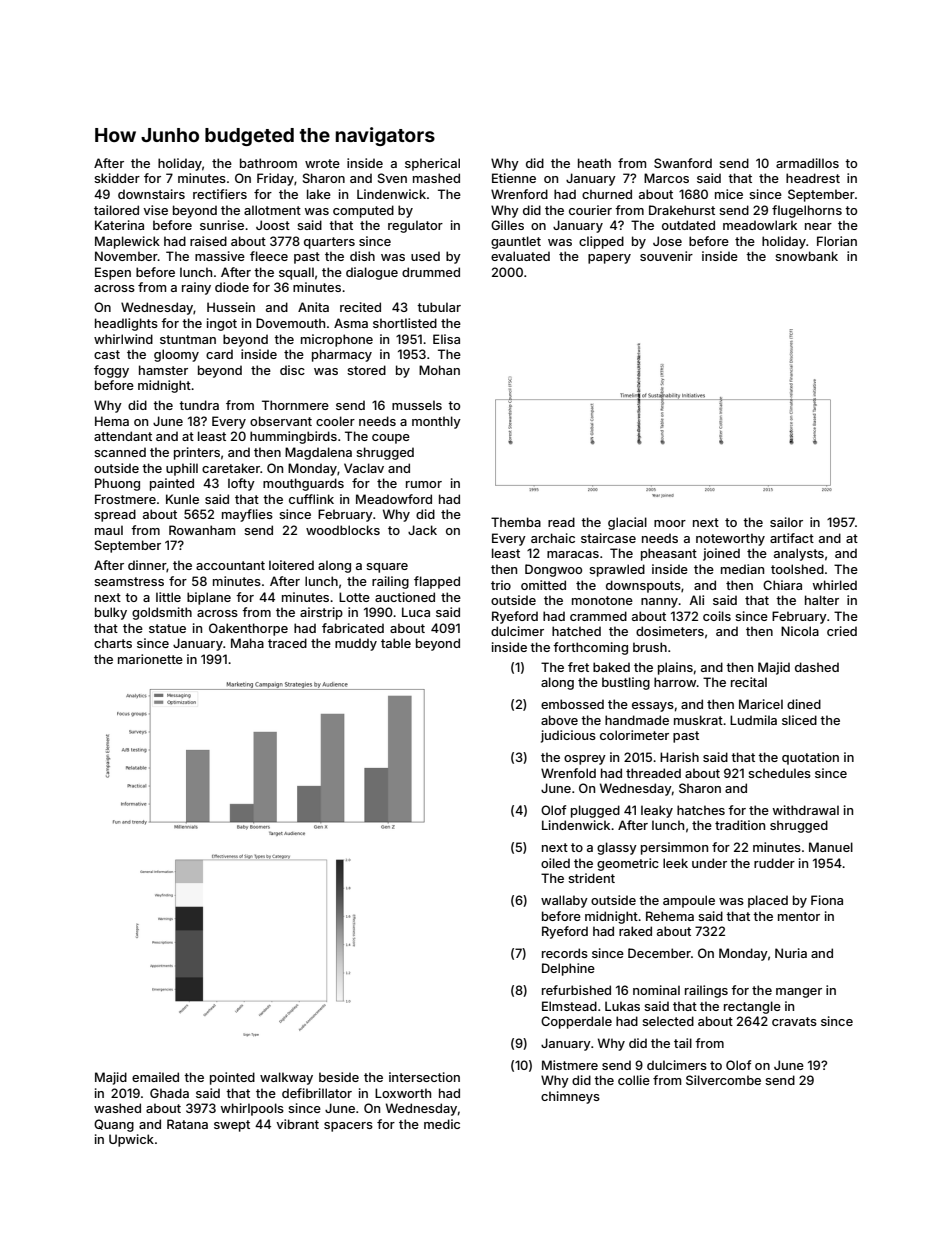  I want to click on skidder, so click(117, 178).
